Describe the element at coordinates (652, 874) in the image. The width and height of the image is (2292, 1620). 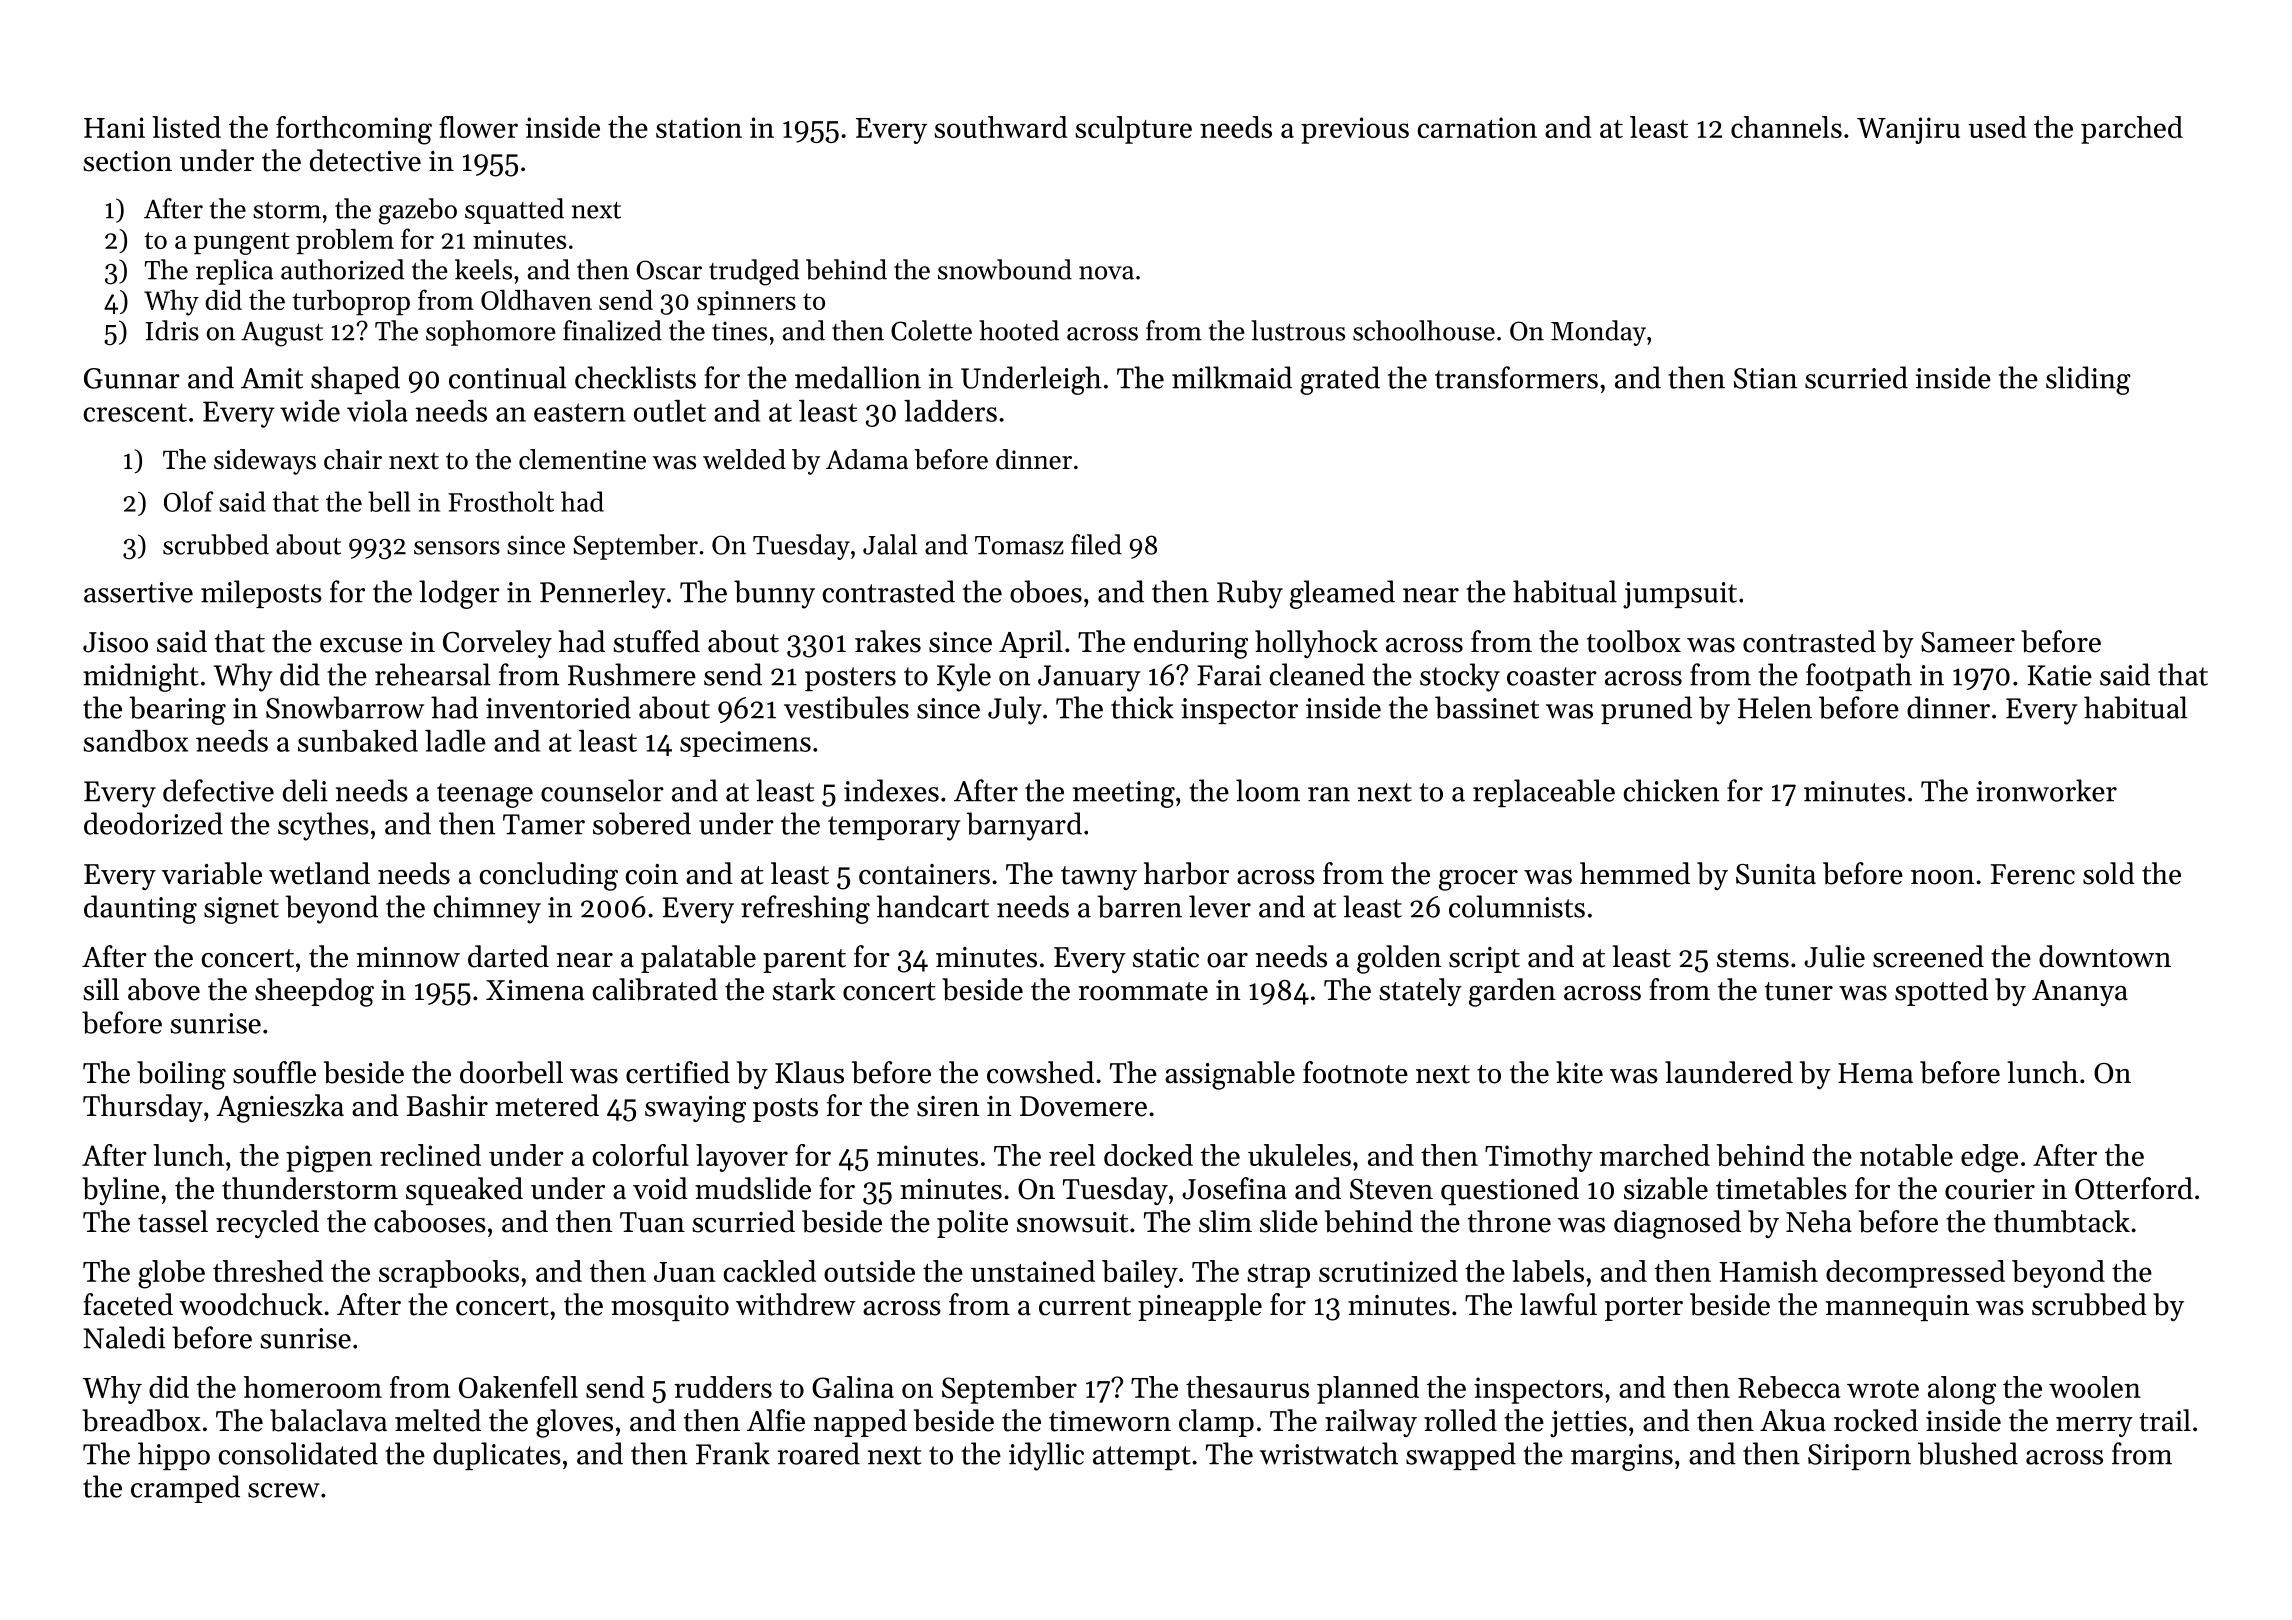
I see `coin` at that location.
